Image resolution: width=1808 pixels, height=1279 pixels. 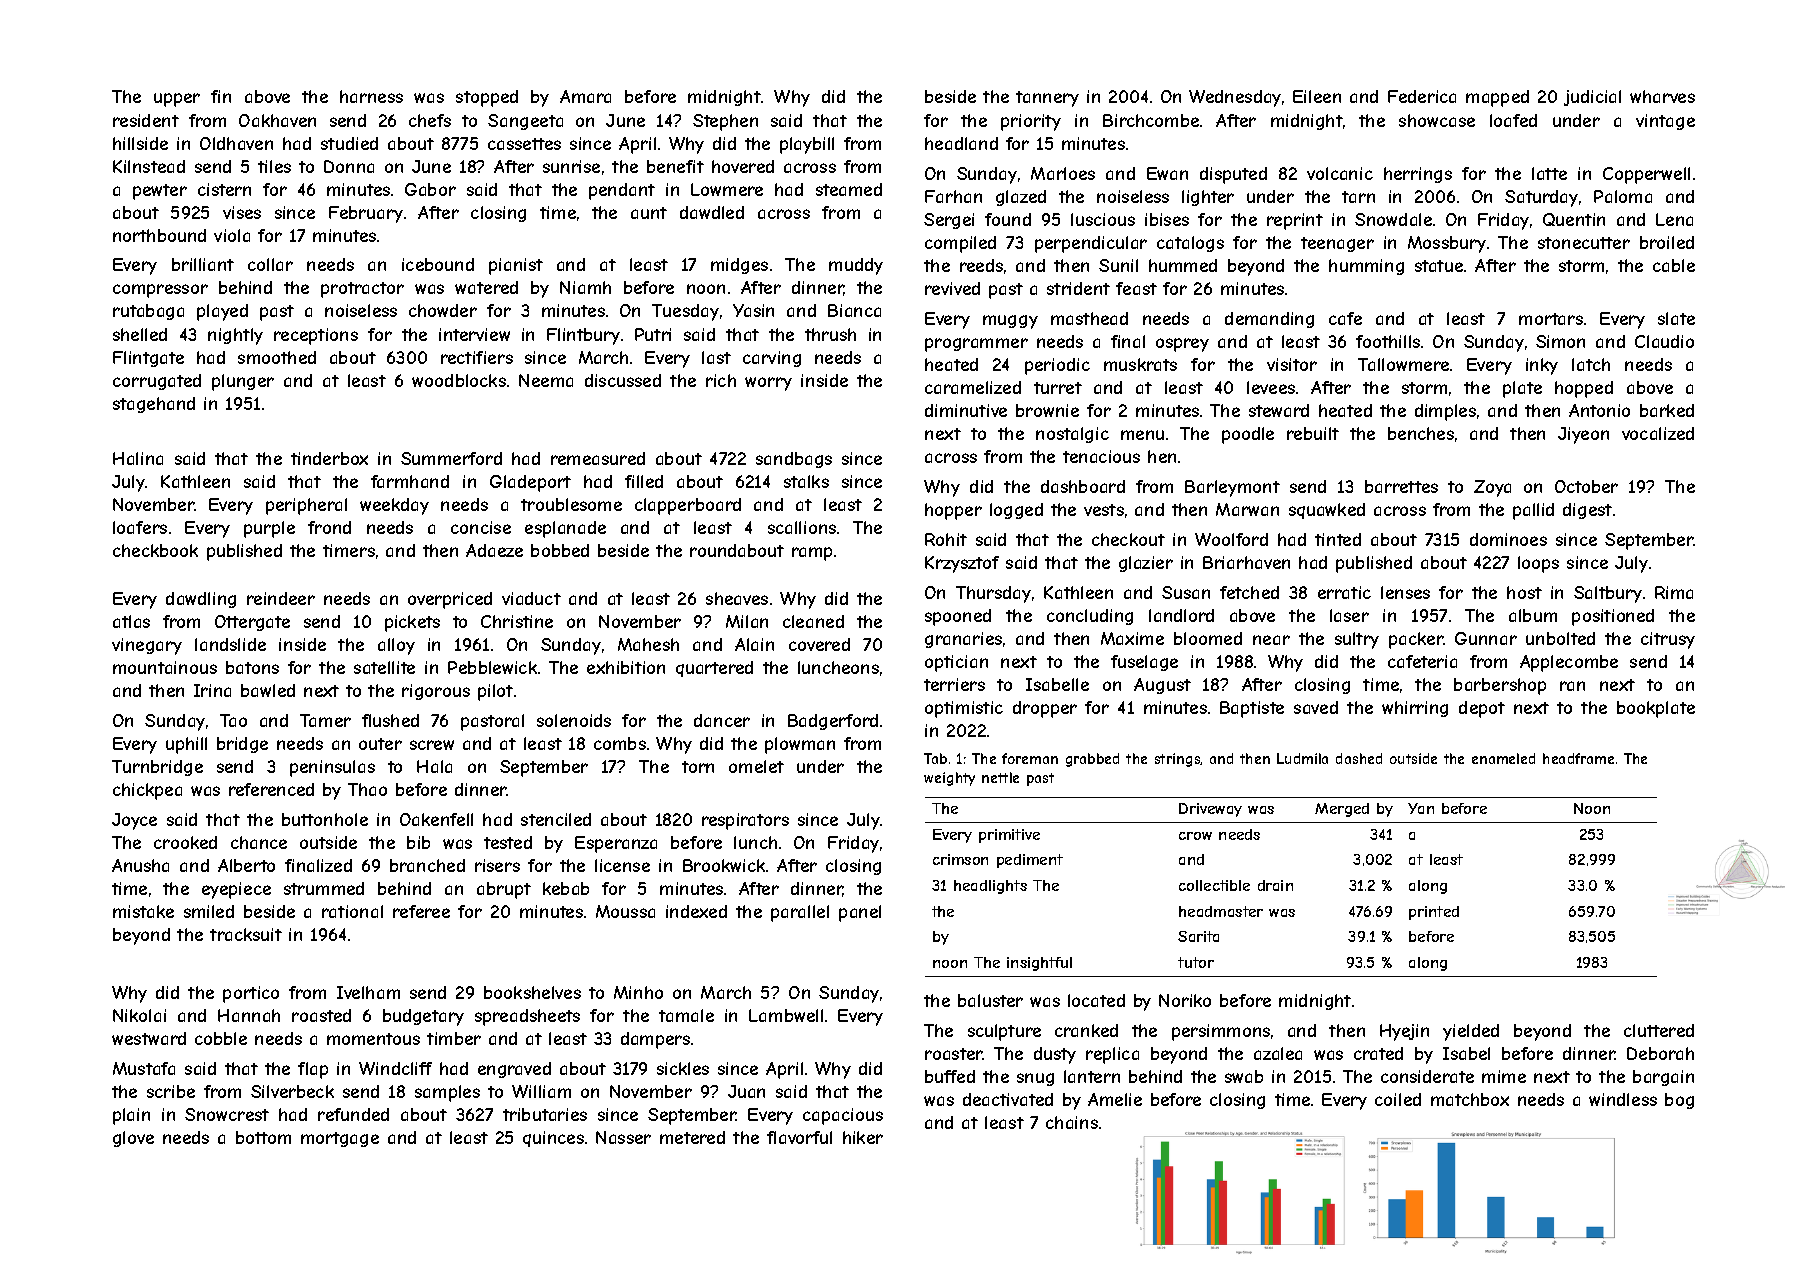 What do you see at coordinates (368, 992) in the document?
I see `Ivelham` at bounding box center [368, 992].
